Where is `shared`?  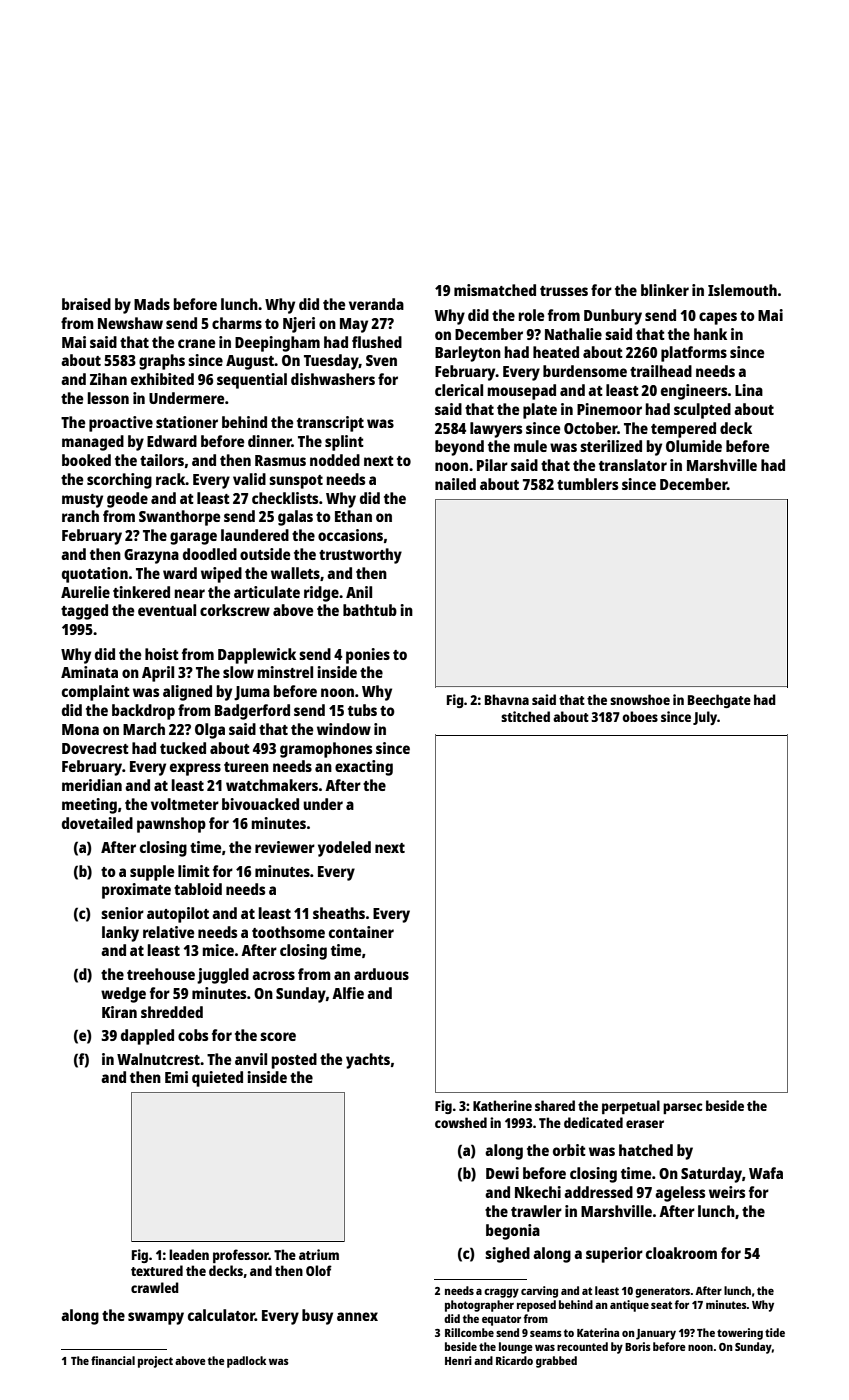 shared is located at coordinates (555, 1105).
